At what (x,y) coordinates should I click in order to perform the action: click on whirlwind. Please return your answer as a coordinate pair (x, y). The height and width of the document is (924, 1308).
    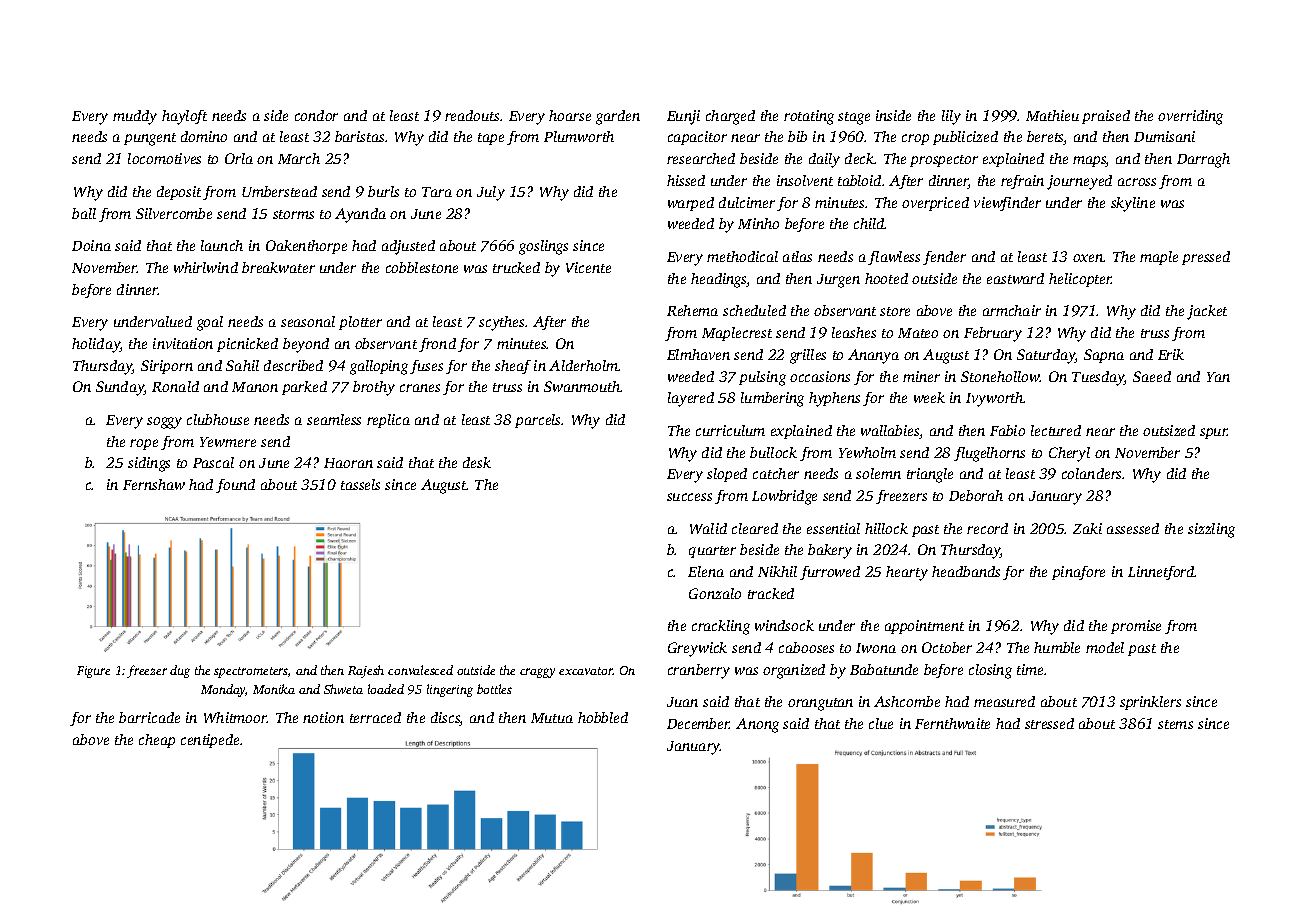
    Looking at the image, I should click on (206, 267).
